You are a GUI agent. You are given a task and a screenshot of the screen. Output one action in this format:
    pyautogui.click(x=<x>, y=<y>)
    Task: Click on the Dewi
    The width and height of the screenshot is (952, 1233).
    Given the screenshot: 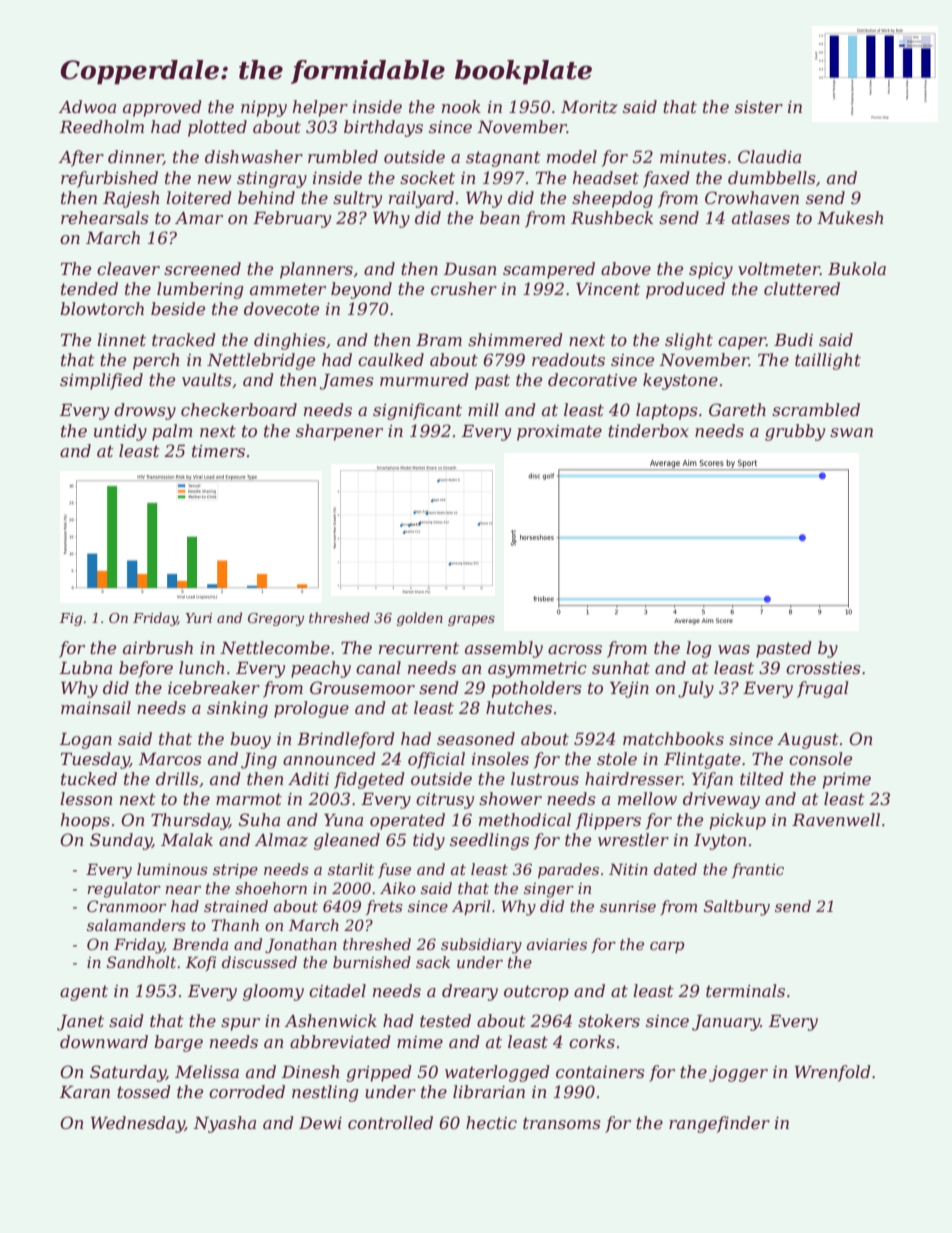 What is the action you would take?
    pyautogui.click(x=320, y=1123)
